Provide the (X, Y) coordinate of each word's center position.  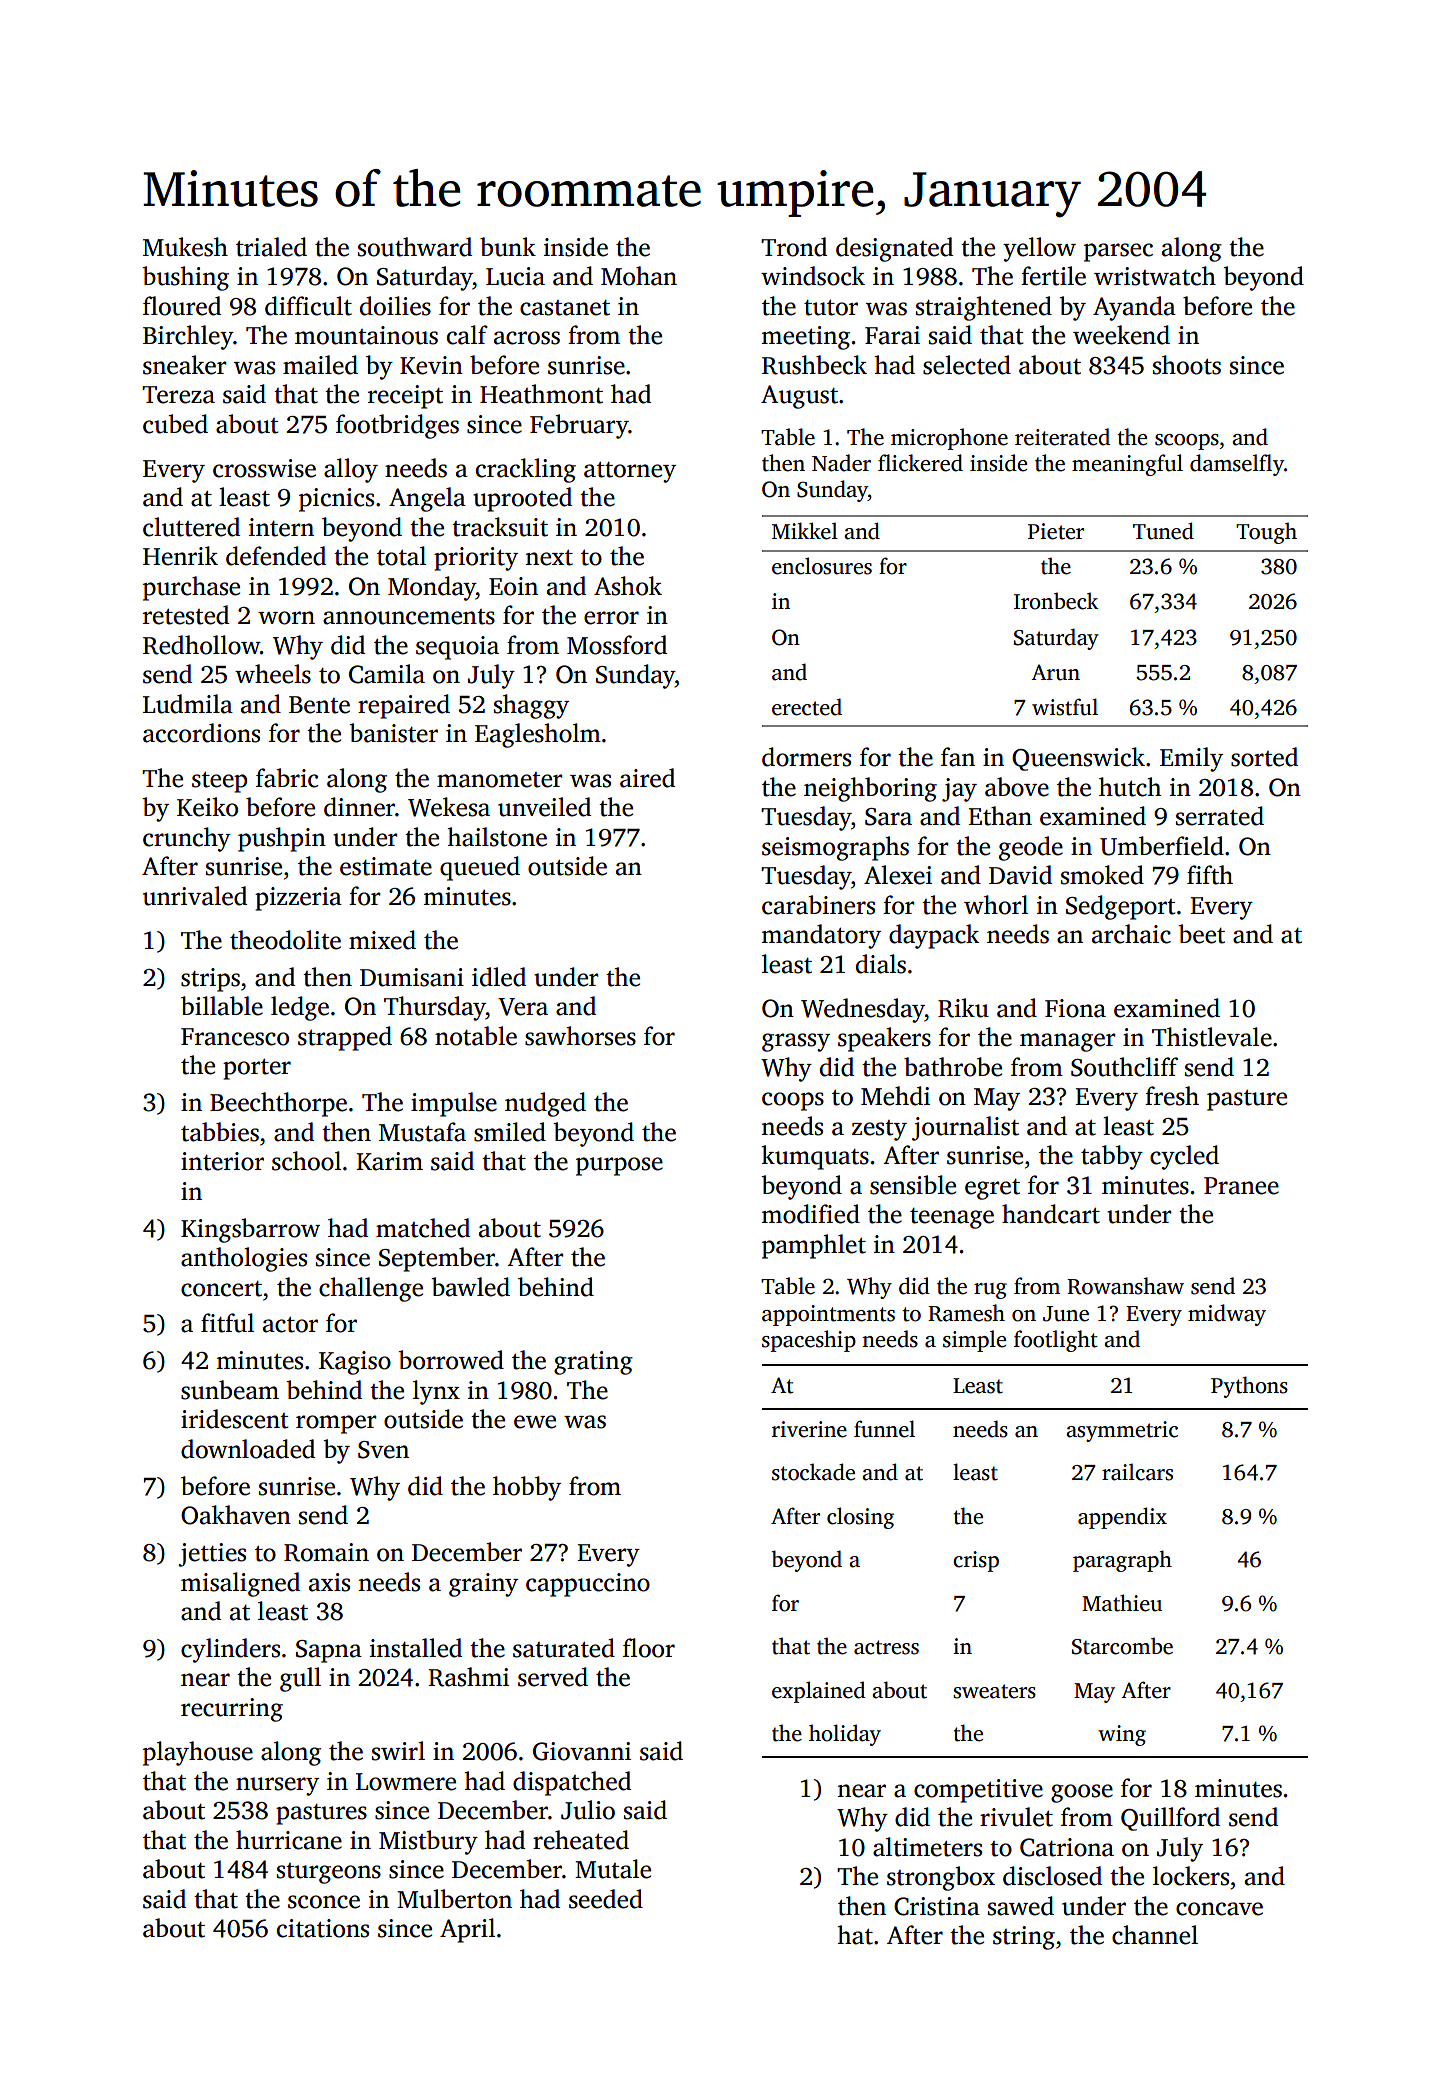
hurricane (289, 1840)
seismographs (835, 848)
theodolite (285, 940)
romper (336, 1424)
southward (415, 247)
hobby (527, 1488)
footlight (1056, 1341)
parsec (1118, 252)
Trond (794, 247)
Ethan (1000, 816)
